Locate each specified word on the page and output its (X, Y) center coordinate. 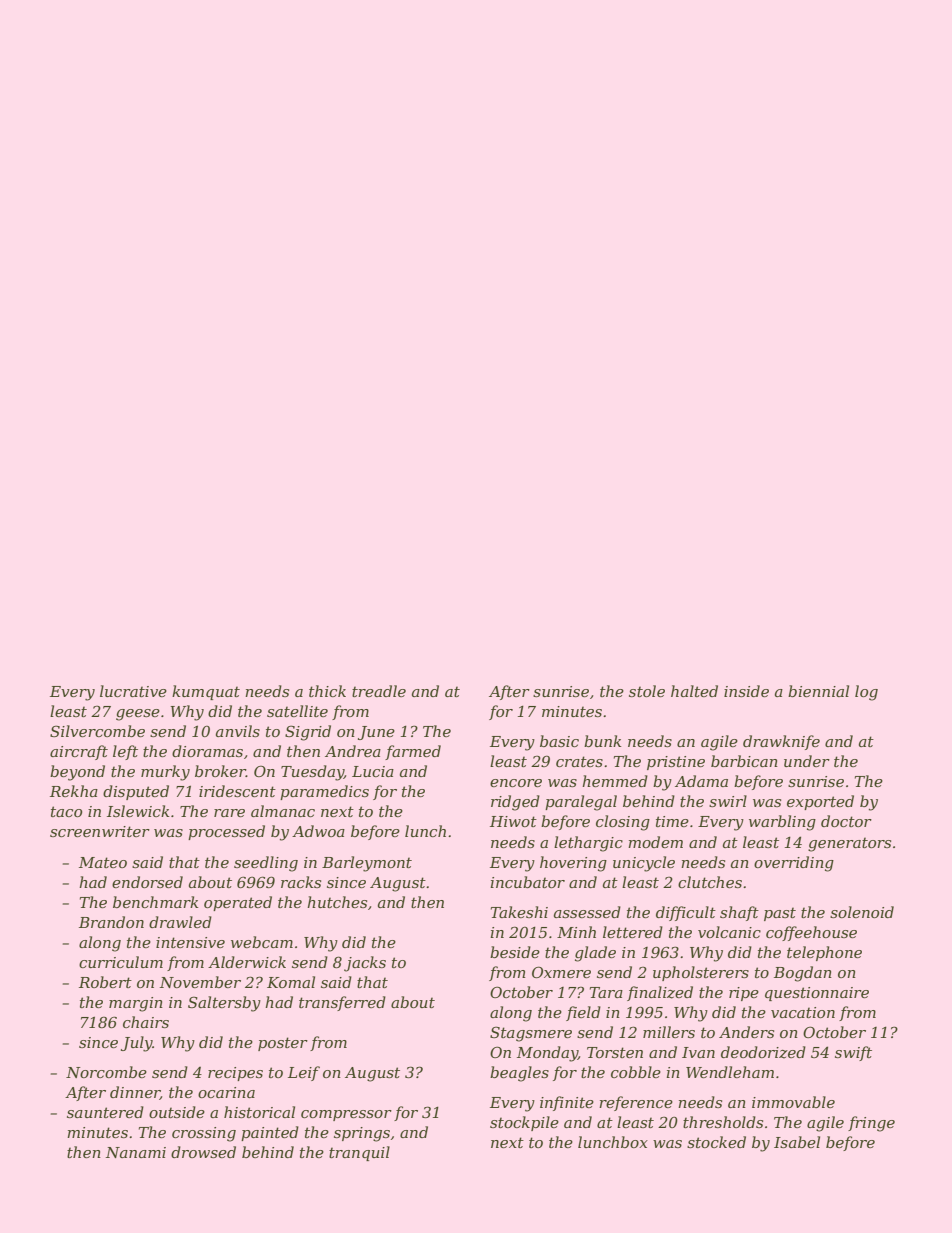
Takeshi (519, 912)
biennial (818, 691)
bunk (603, 741)
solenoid (862, 912)
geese (138, 715)
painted (270, 1133)
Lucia (373, 771)
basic (559, 741)
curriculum (121, 962)
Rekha (74, 791)
